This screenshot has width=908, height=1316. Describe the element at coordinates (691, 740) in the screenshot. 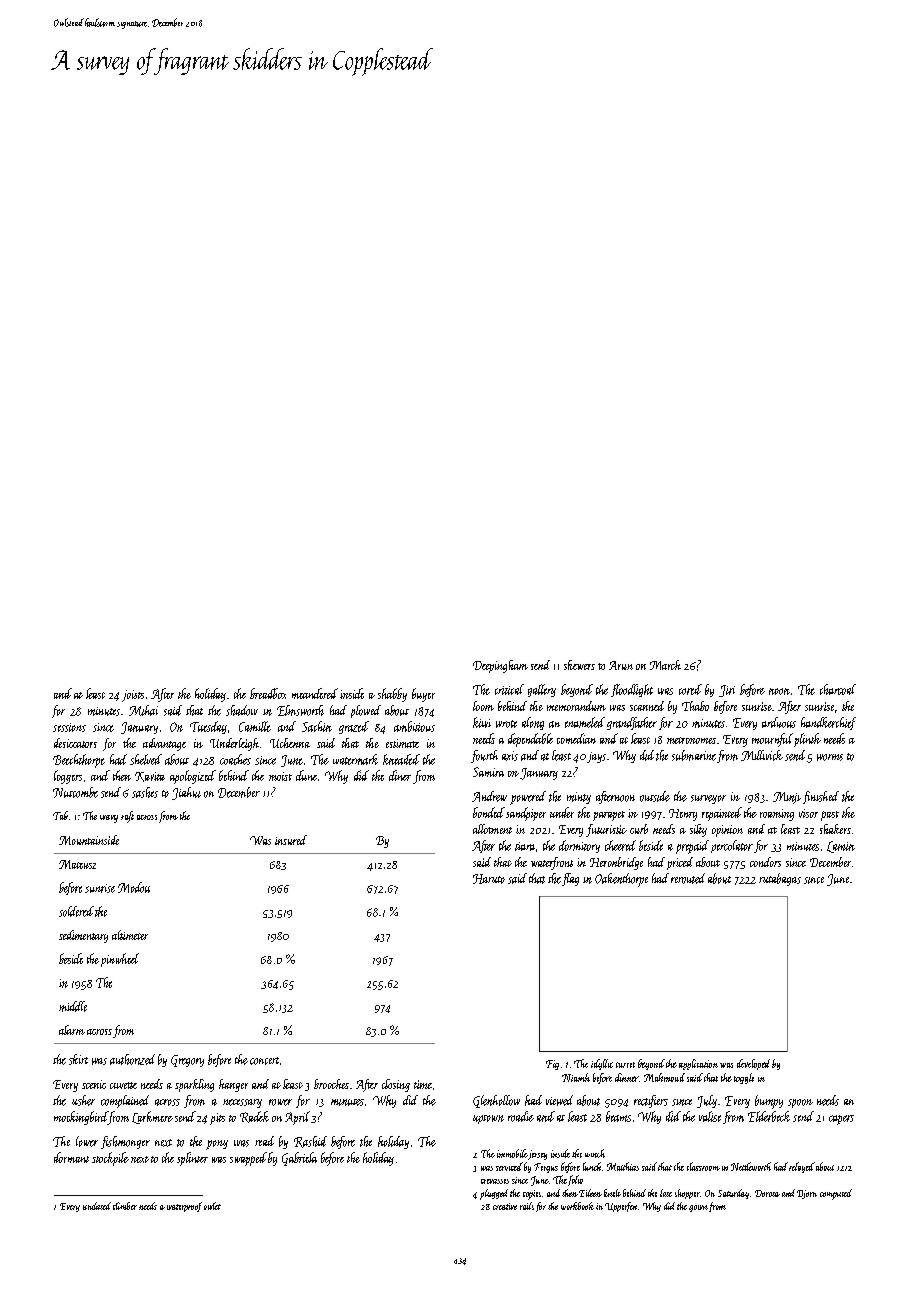

I see `metronomes` at that location.
